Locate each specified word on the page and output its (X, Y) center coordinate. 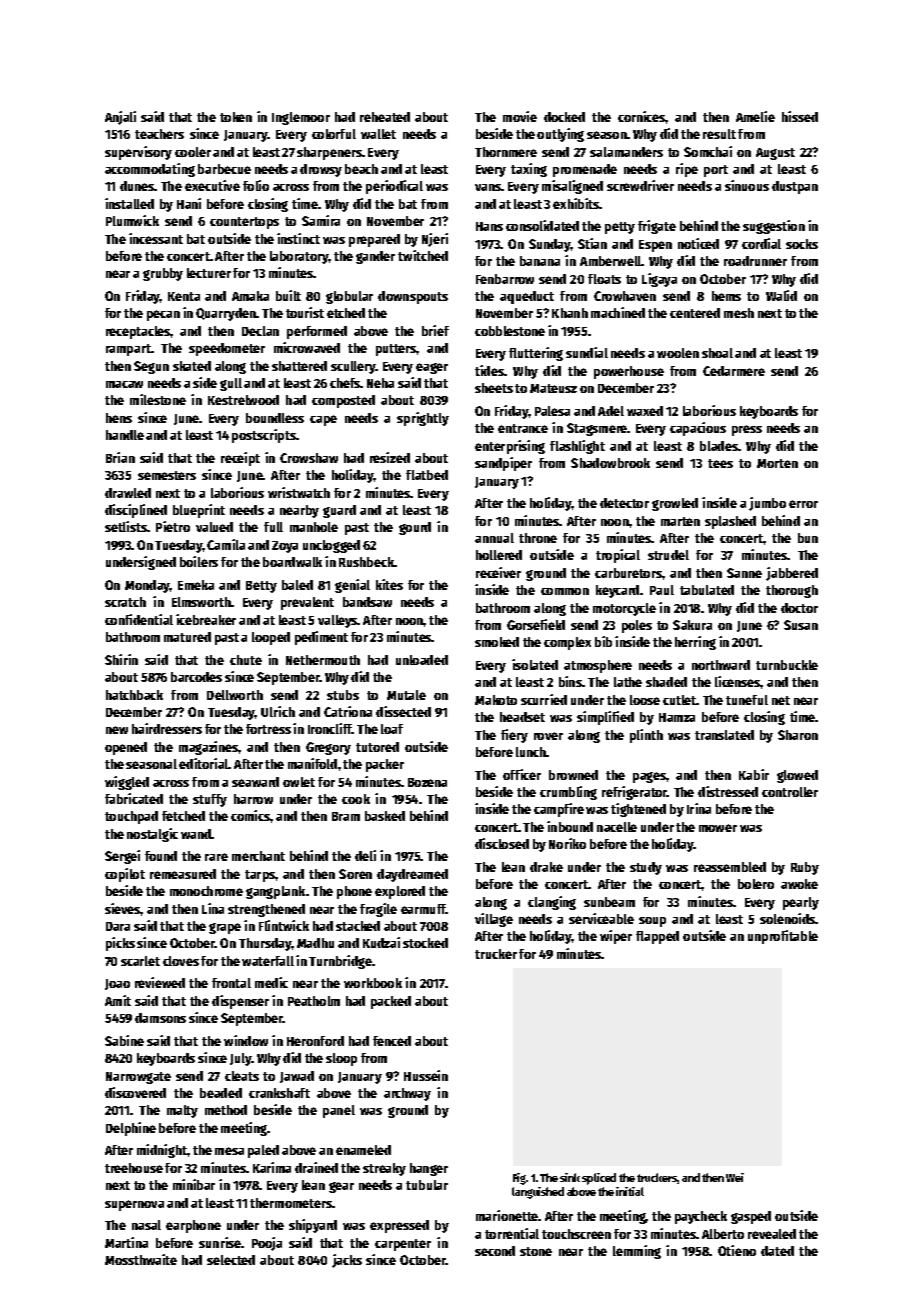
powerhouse (629, 372)
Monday (147, 586)
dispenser (240, 1002)
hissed (800, 116)
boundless (275, 418)
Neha (380, 383)
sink (570, 1177)
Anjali (120, 118)
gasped (751, 1217)
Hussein (426, 1075)
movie (520, 116)
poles (637, 626)
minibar (194, 1184)
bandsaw (367, 602)
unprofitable (783, 937)
